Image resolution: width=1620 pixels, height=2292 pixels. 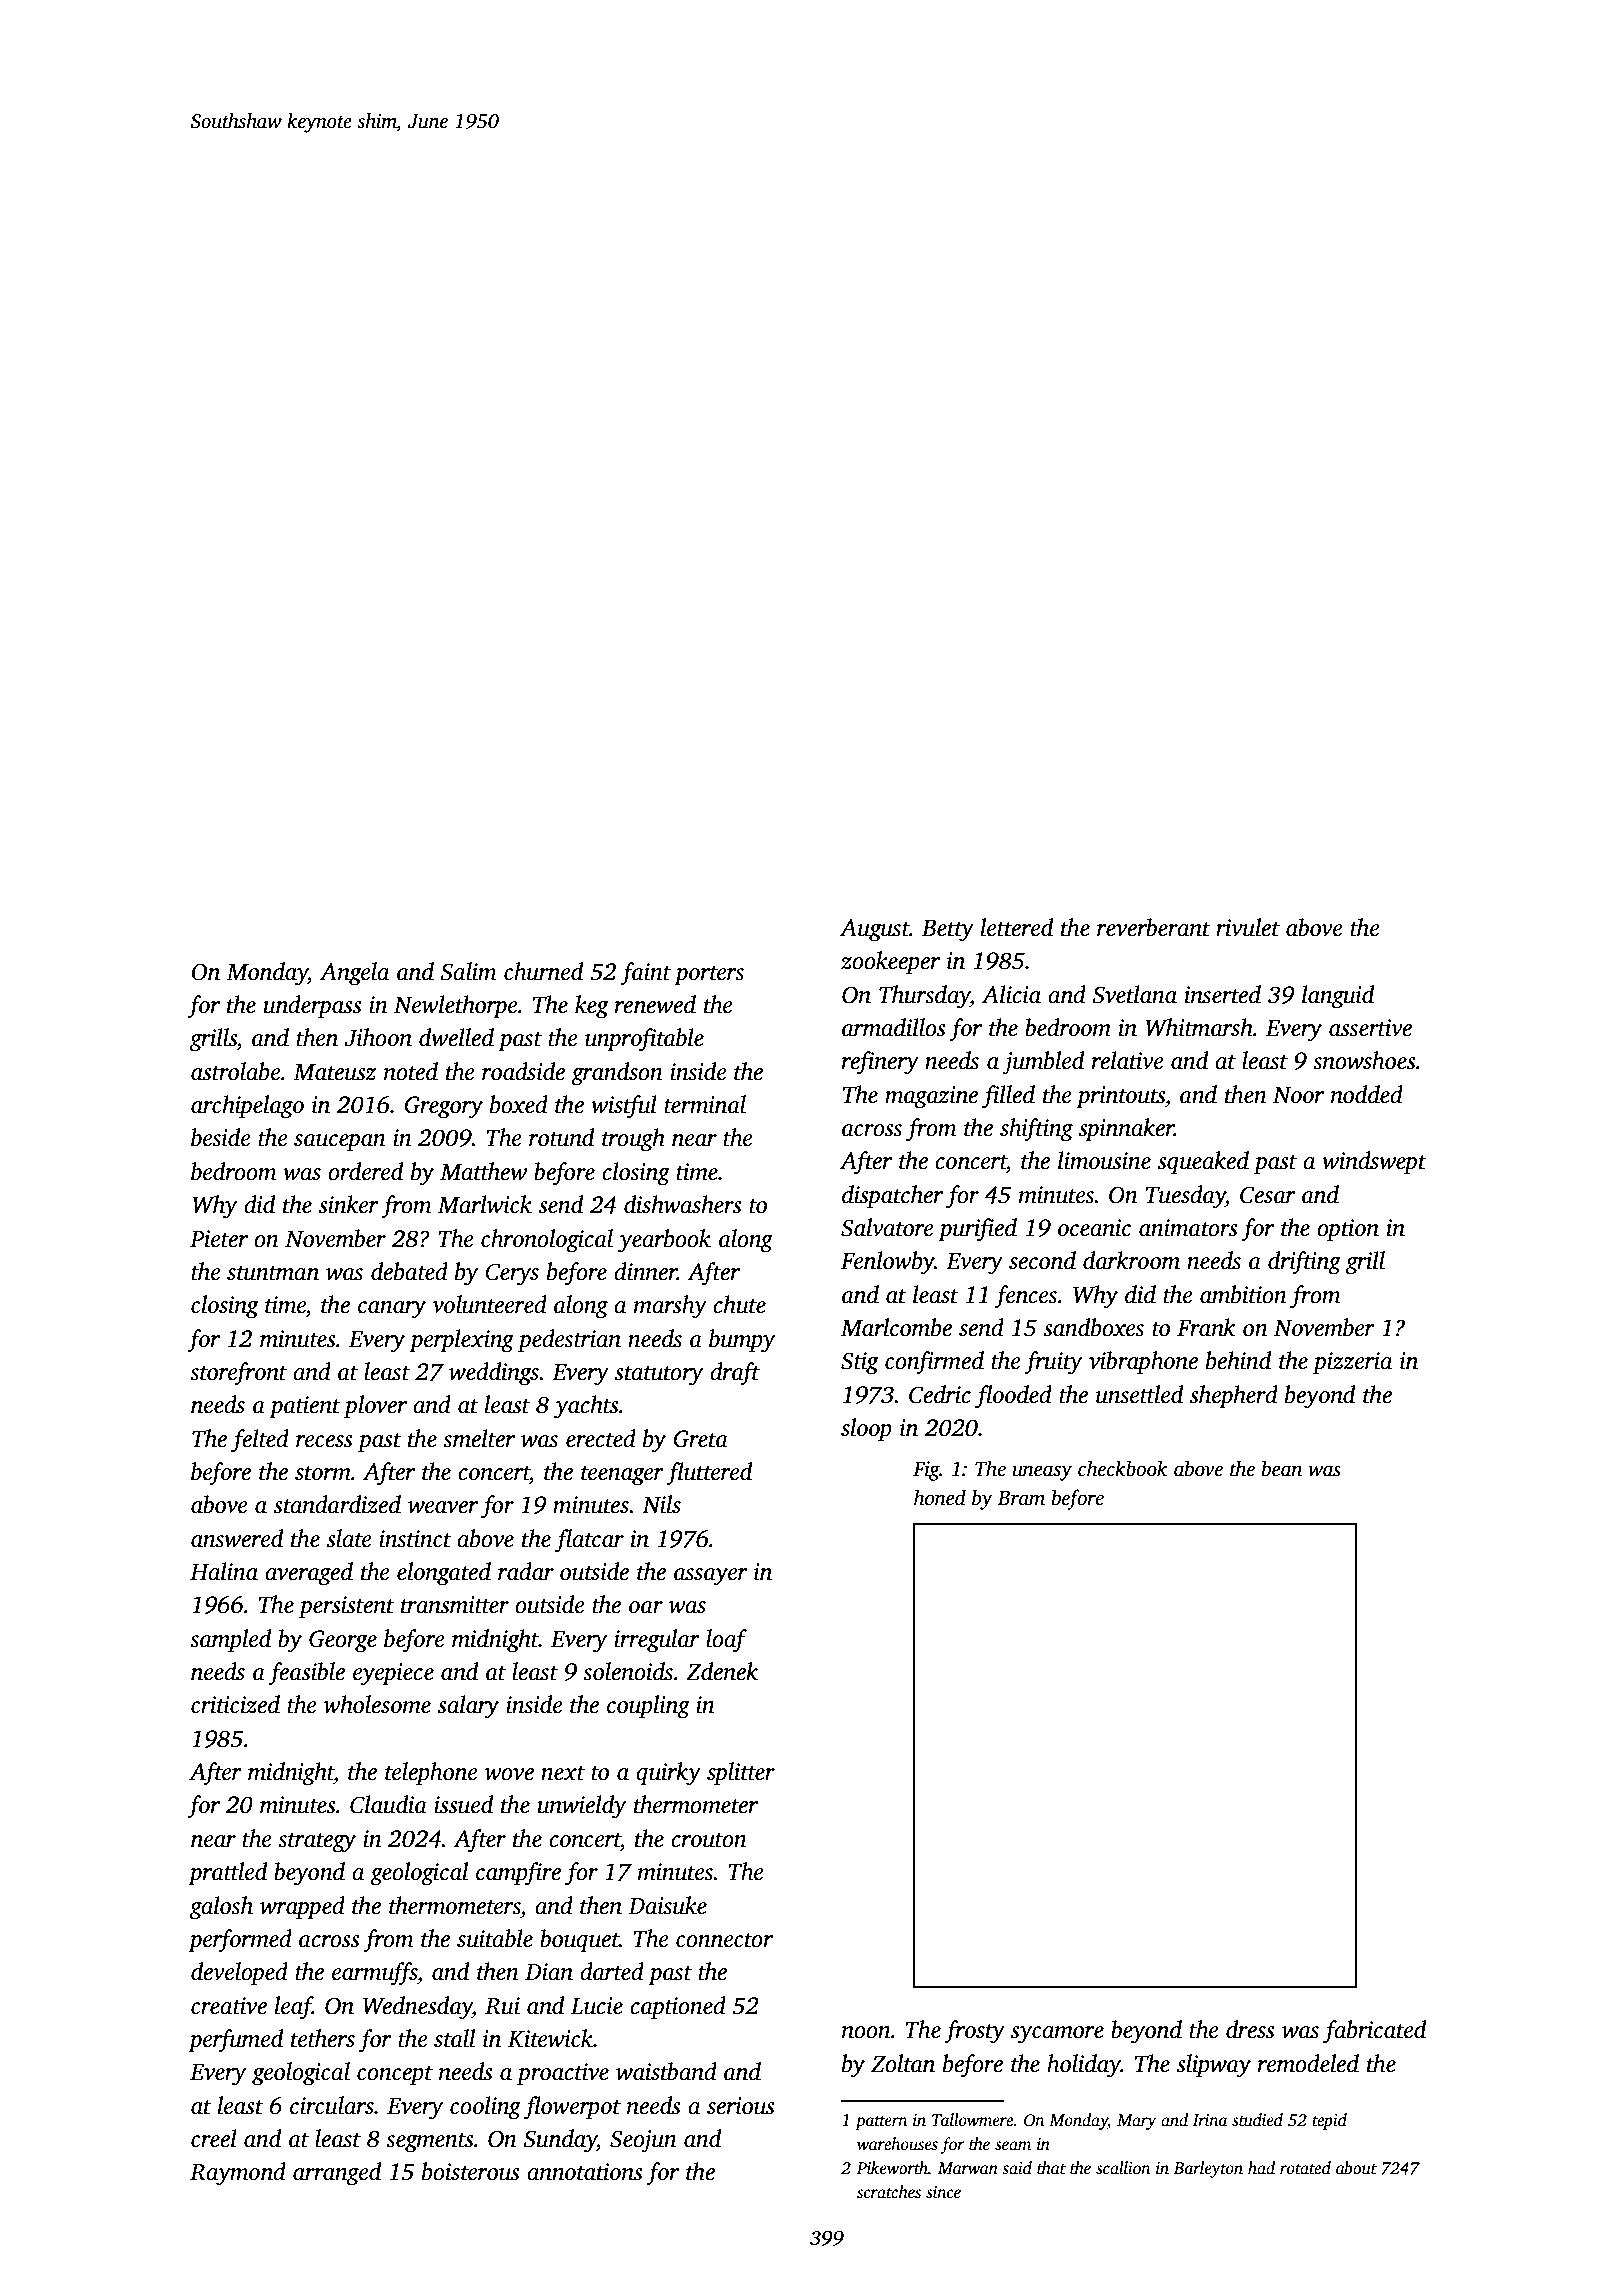 What do you see at coordinates (468, 971) in the screenshot?
I see `Salim` at bounding box center [468, 971].
